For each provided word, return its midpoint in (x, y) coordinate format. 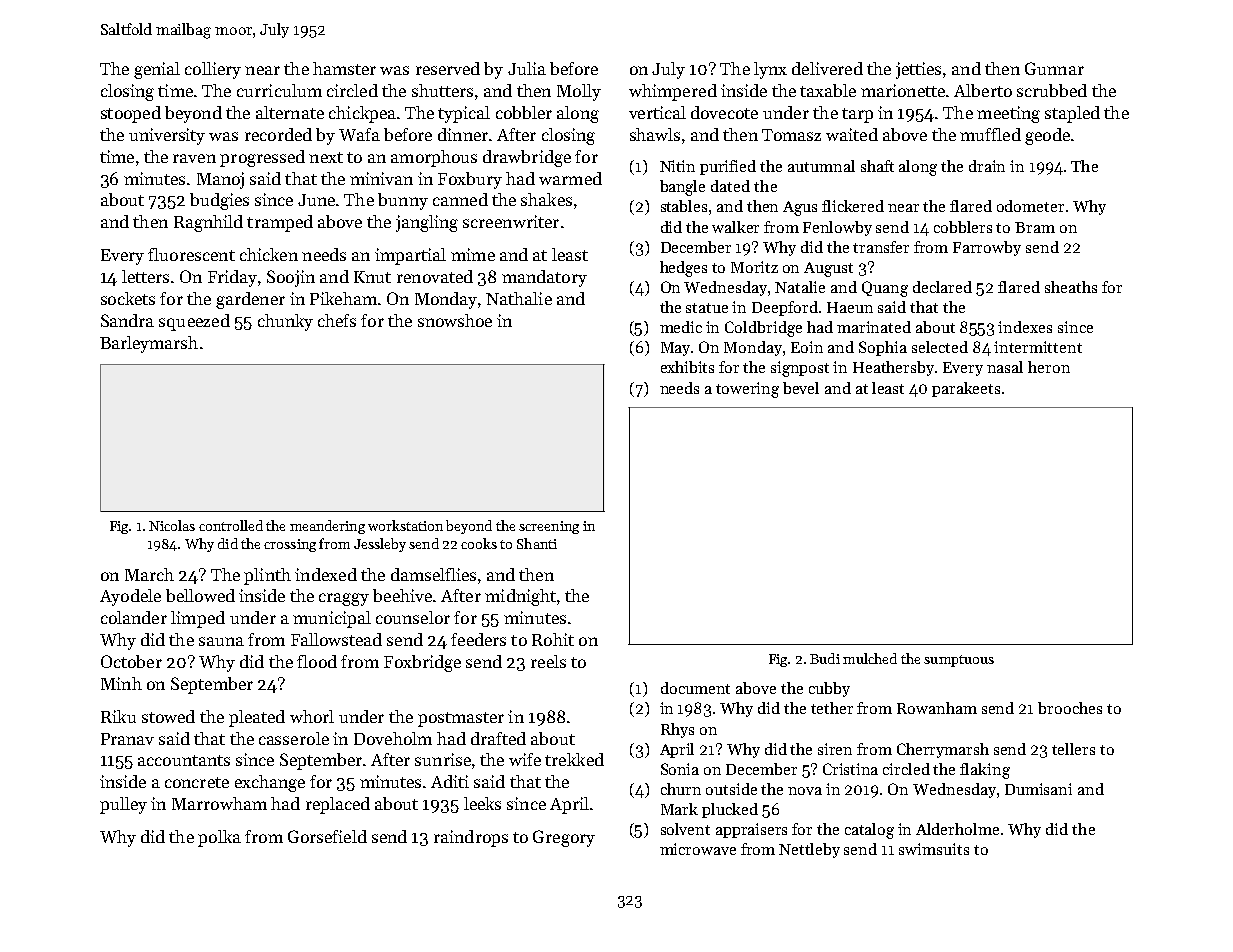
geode (1047, 136)
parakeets (966, 389)
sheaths (1071, 287)
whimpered (673, 92)
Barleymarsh (149, 344)
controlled (231, 525)
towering (747, 390)
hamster (344, 68)
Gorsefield (327, 836)
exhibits (687, 367)
